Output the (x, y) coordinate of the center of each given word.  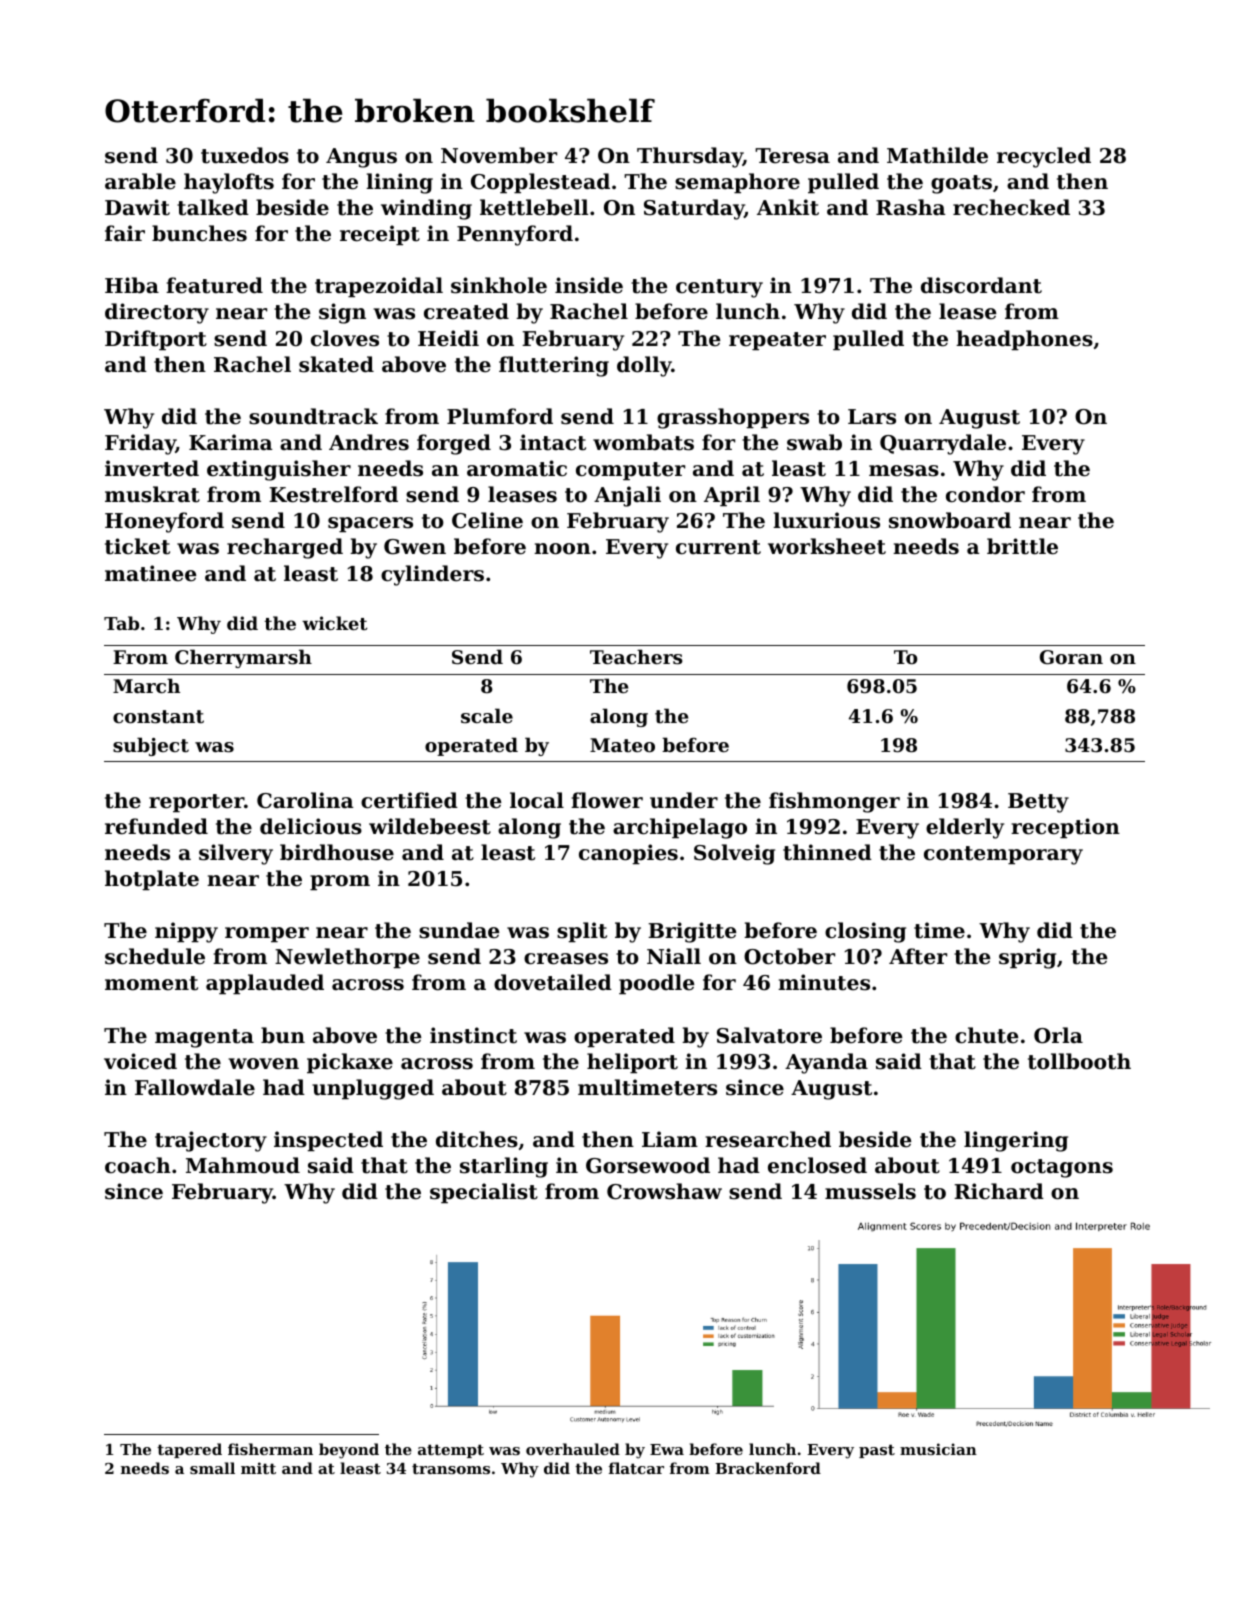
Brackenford (768, 1468)
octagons (1062, 1168)
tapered (189, 1450)
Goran (1071, 657)
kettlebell (534, 207)
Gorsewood (648, 1165)
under (684, 800)
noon (562, 549)
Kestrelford (333, 494)
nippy (186, 932)
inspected (328, 1141)
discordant (981, 285)
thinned (827, 852)
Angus (361, 158)
